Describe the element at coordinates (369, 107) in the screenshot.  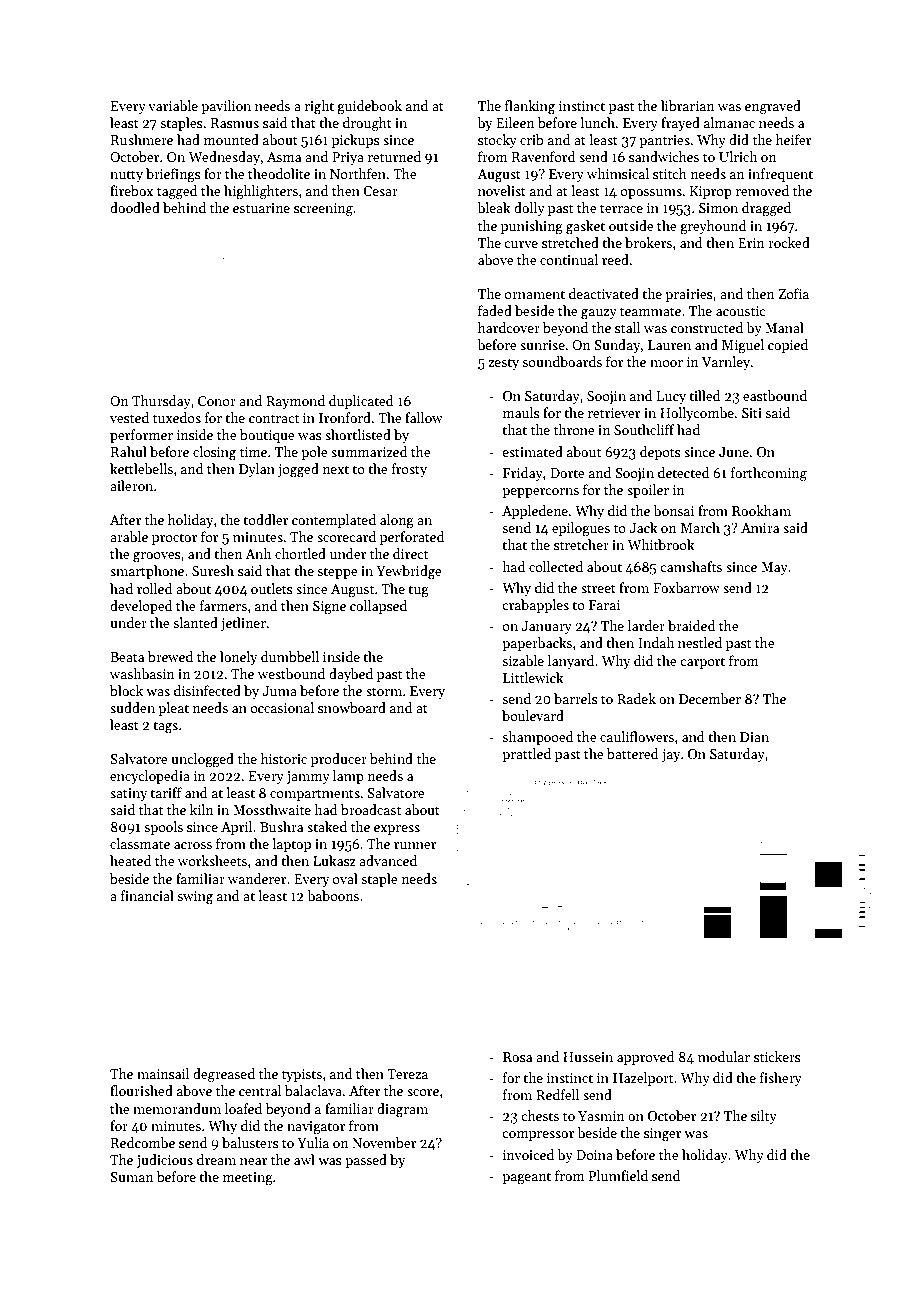
I see `guidebook` at that location.
